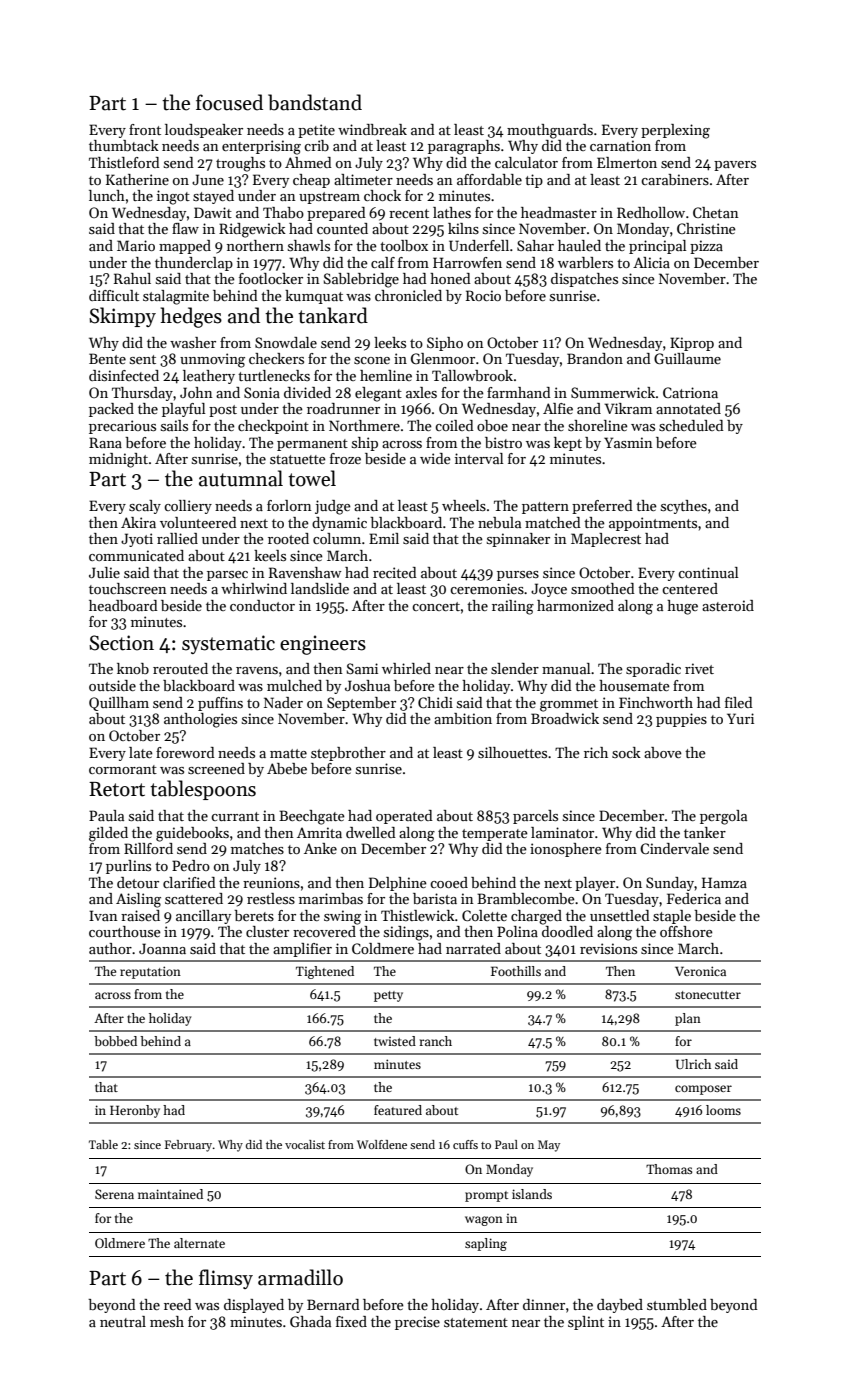  Describe the element at coordinates (586, 1323) in the screenshot. I see `splint` at that location.
